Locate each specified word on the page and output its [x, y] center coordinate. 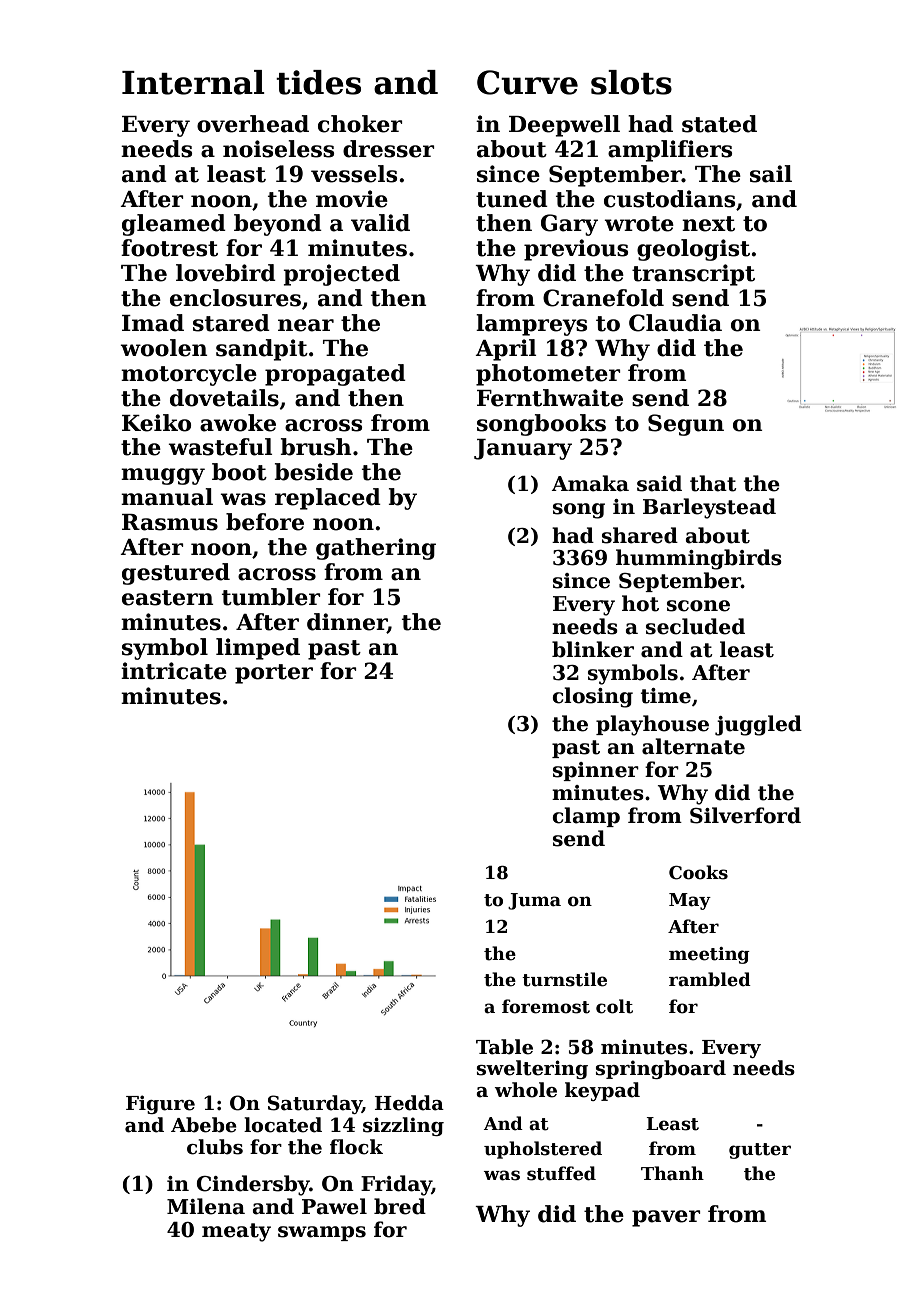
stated [719, 124]
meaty [236, 1232]
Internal [193, 82]
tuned [512, 199]
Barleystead [709, 508]
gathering [376, 549]
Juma [534, 901]
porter [274, 674]
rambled [710, 979]
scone [698, 606]
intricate [174, 671]
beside [313, 472]
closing [592, 697]
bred [400, 1206]
